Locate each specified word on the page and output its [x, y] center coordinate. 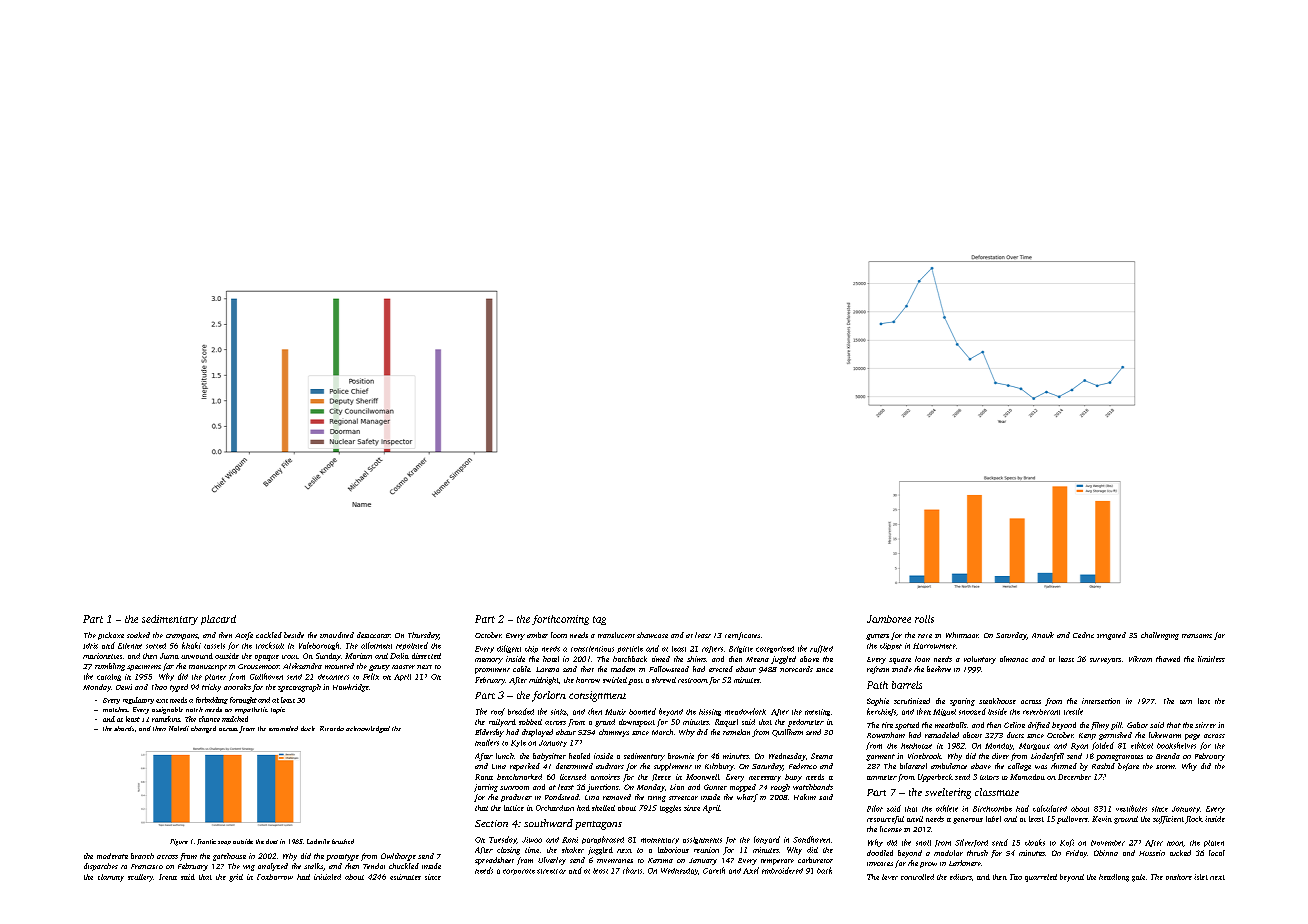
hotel [551, 659]
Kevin [1102, 819]
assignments [702, 840]
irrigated [1111, 636]
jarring [486, 788]
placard [218, 620]
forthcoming [560, 620]
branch [142, 856]
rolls [924, 619]
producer [516, 798]
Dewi [124, 687]
